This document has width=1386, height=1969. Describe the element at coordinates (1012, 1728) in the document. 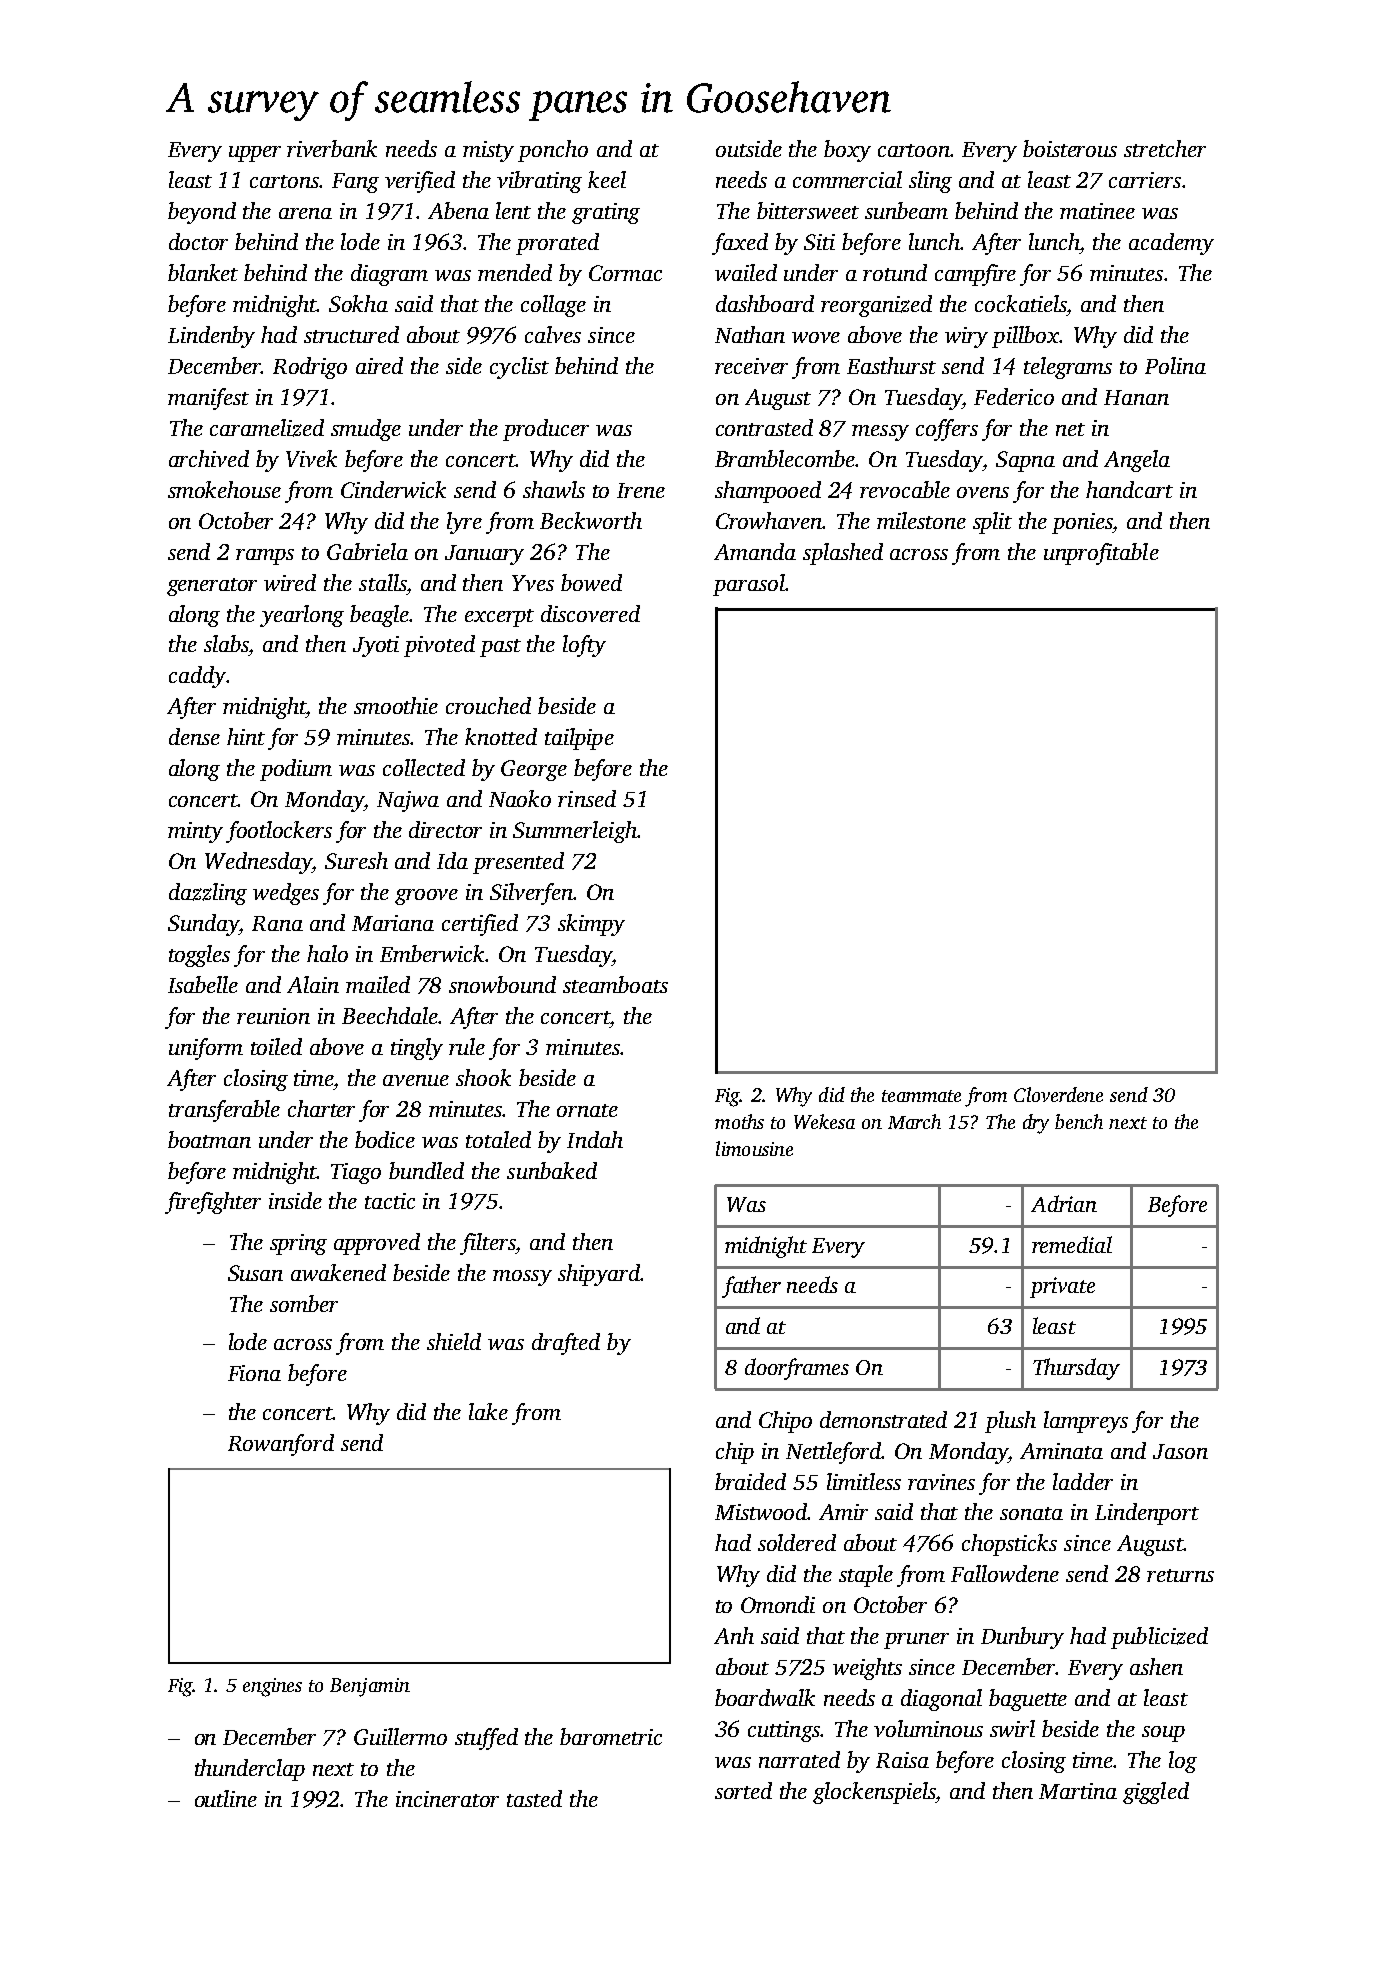

I see `swirl` at that location.
